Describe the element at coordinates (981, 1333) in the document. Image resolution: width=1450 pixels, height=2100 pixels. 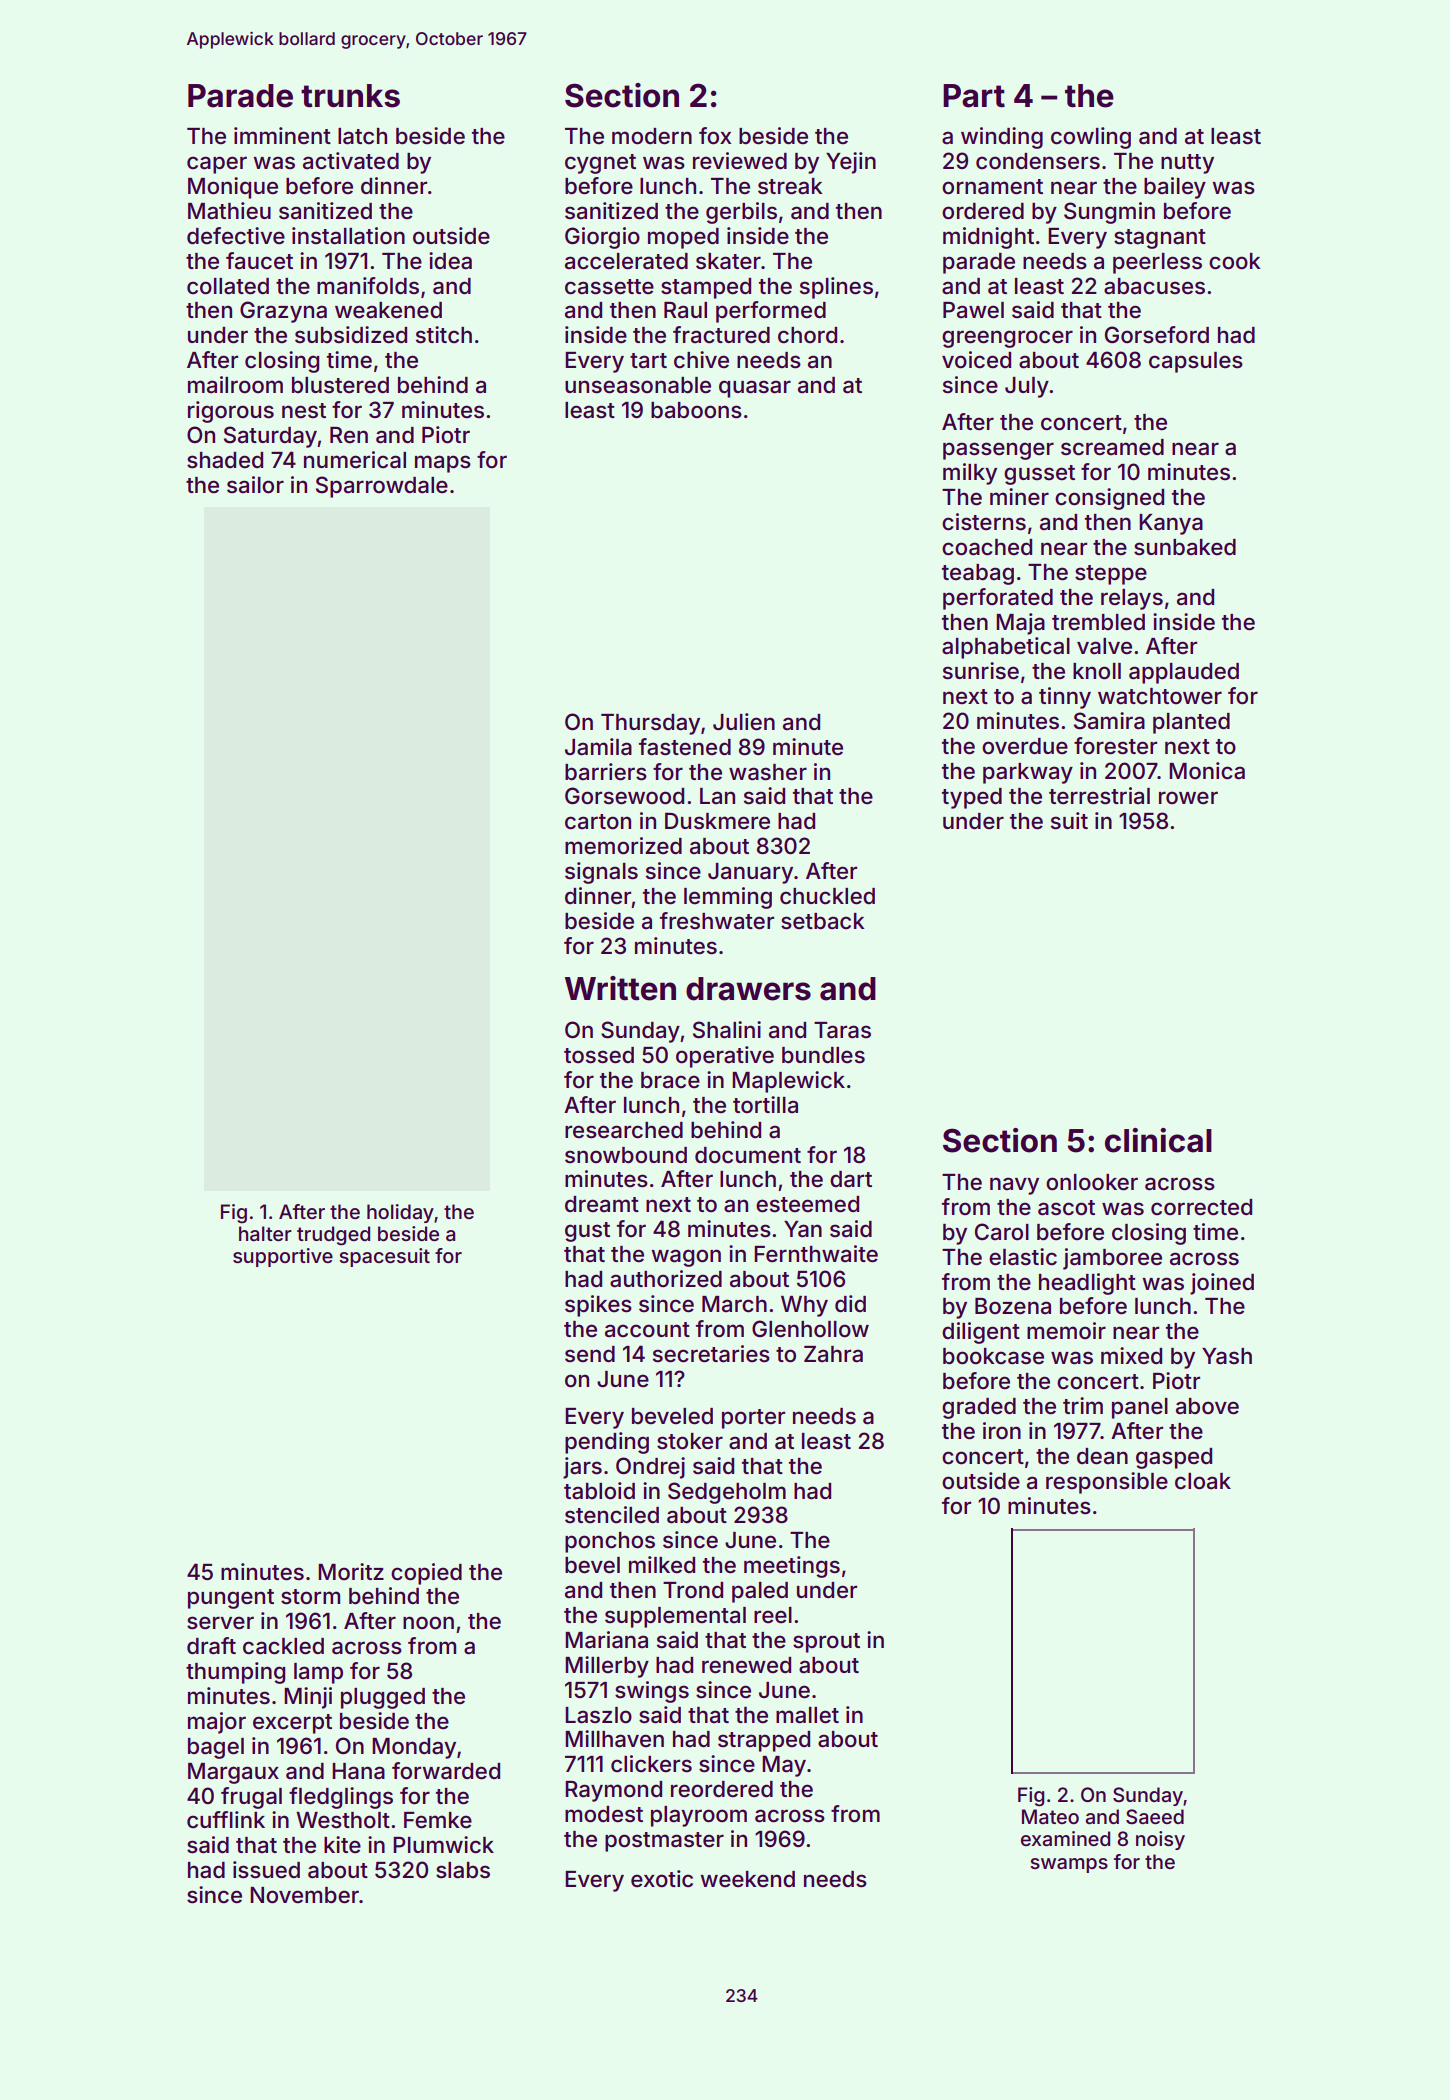
I see `diligent` at that location.
